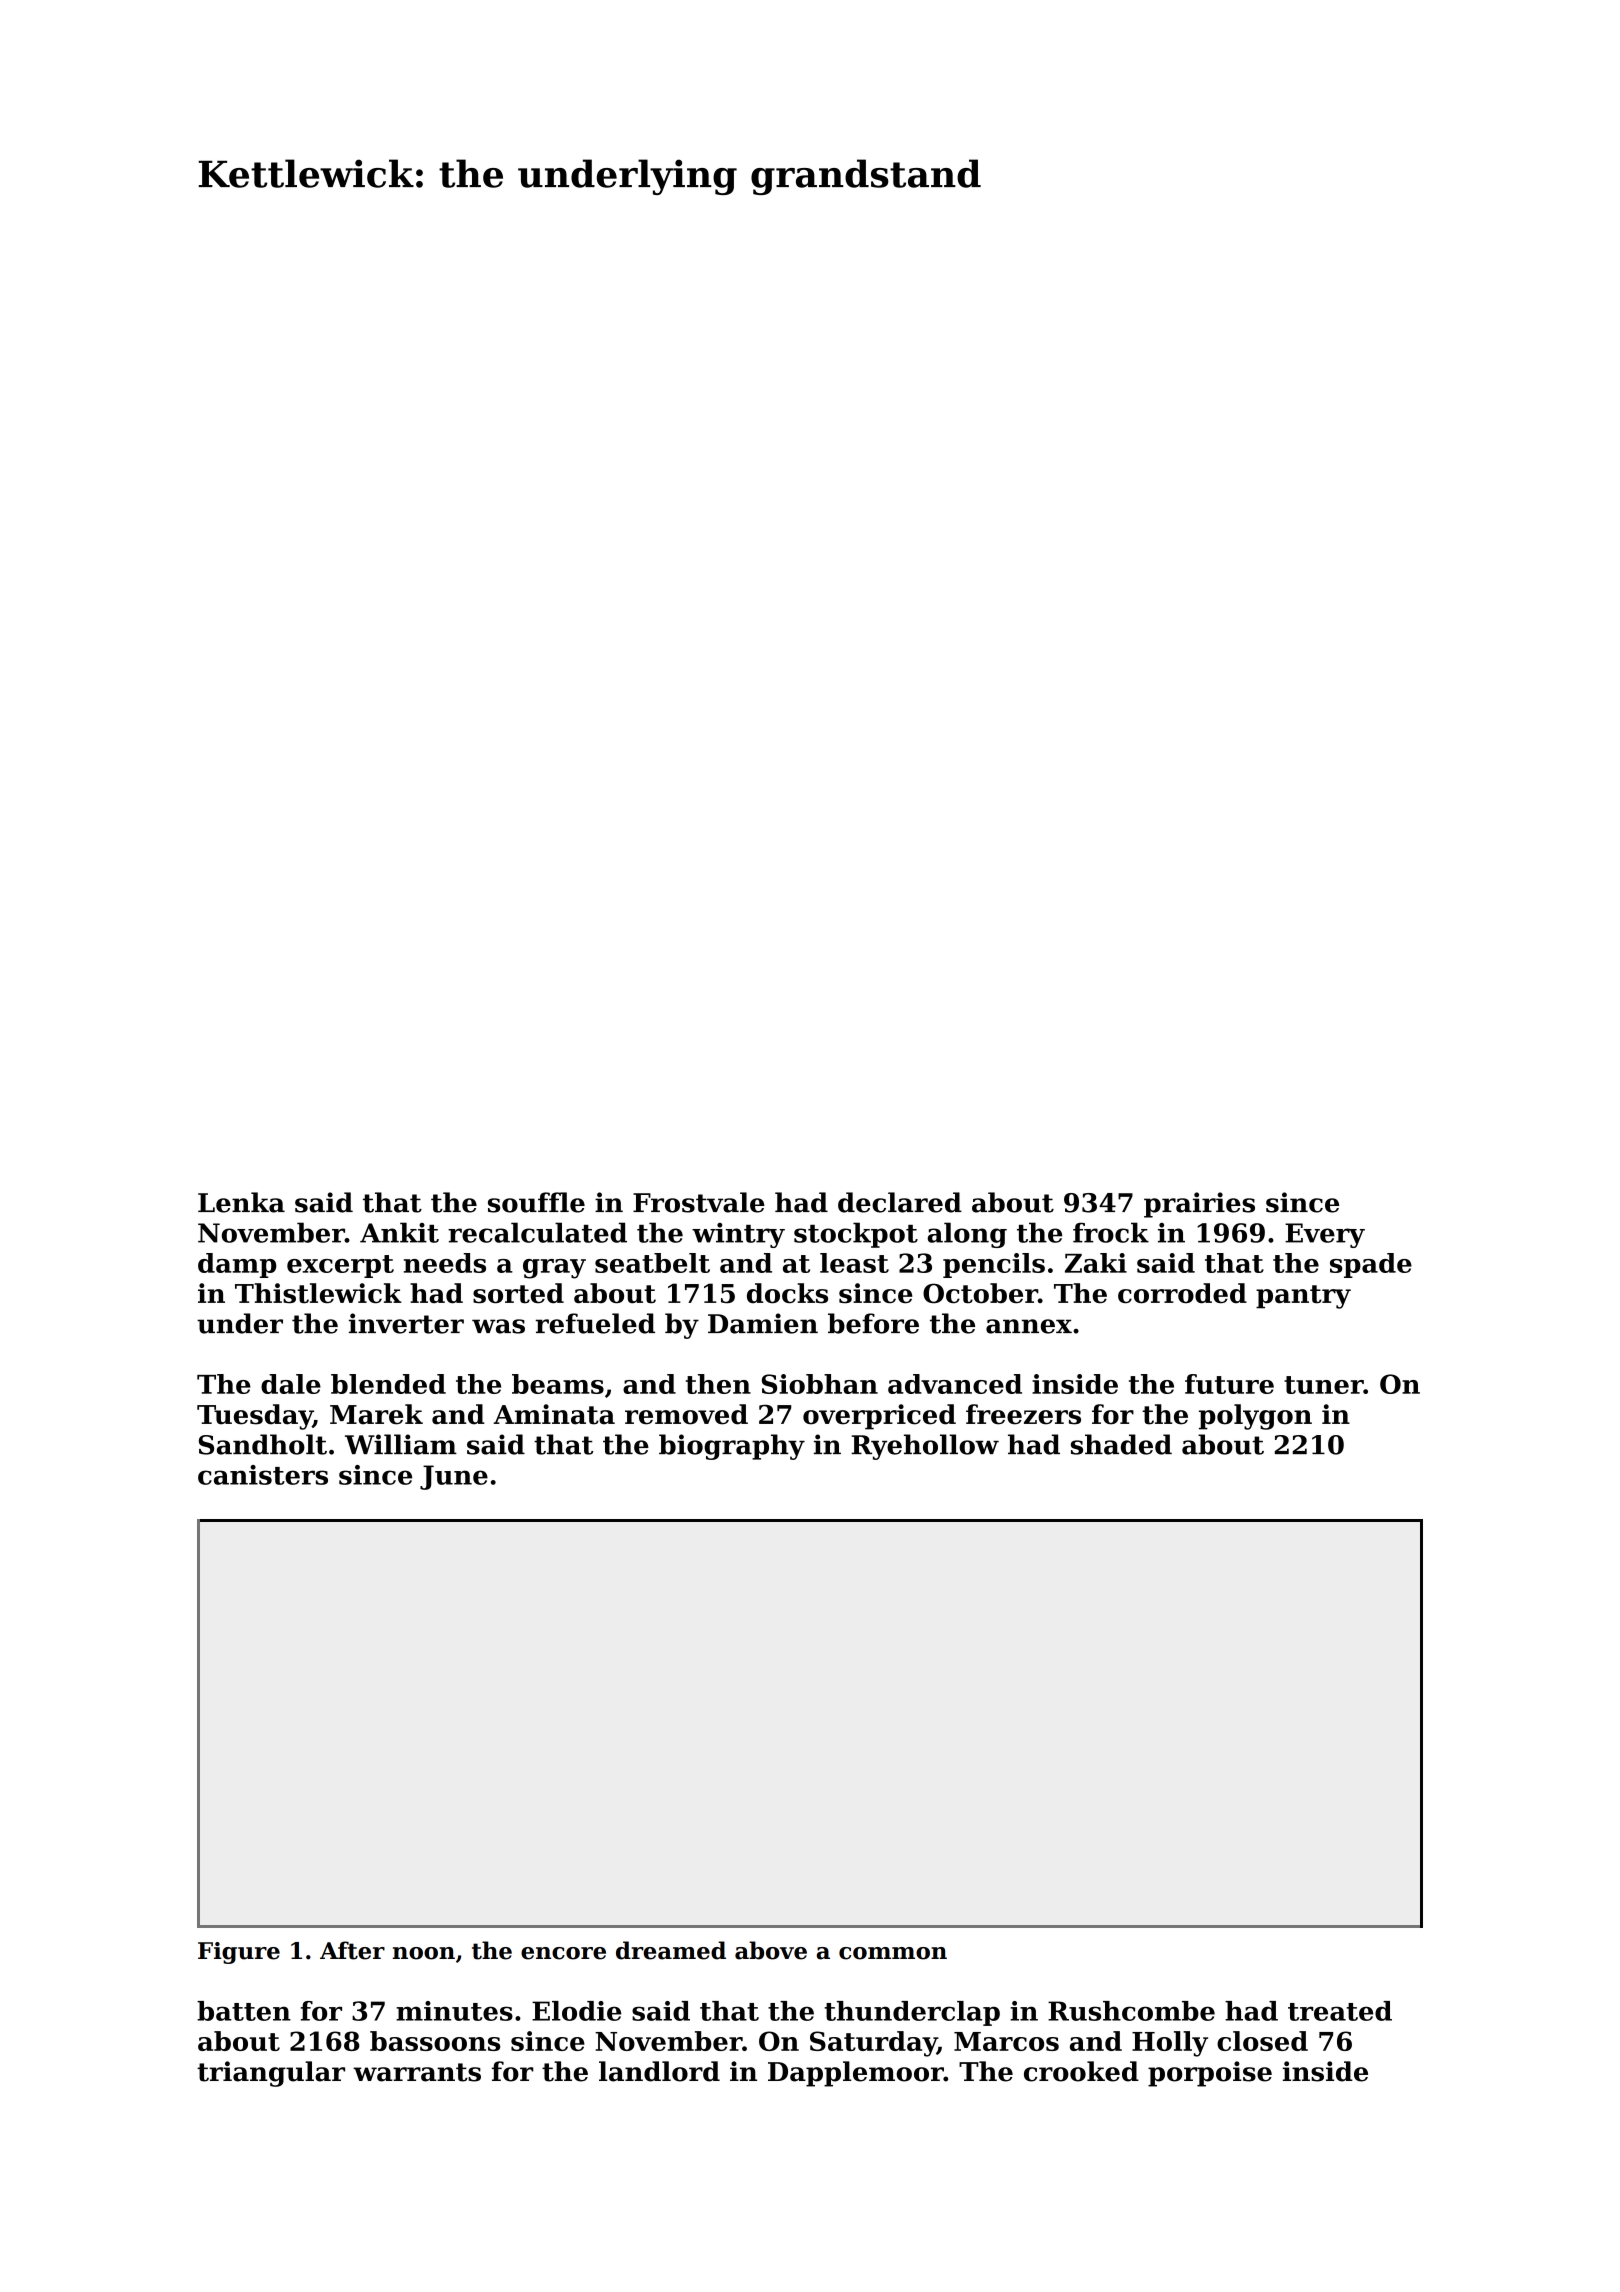 The image size is (1620, 2292). Describe the element at coordinates (271, 2074) in the screenshot. I see `triangular` at that location.
